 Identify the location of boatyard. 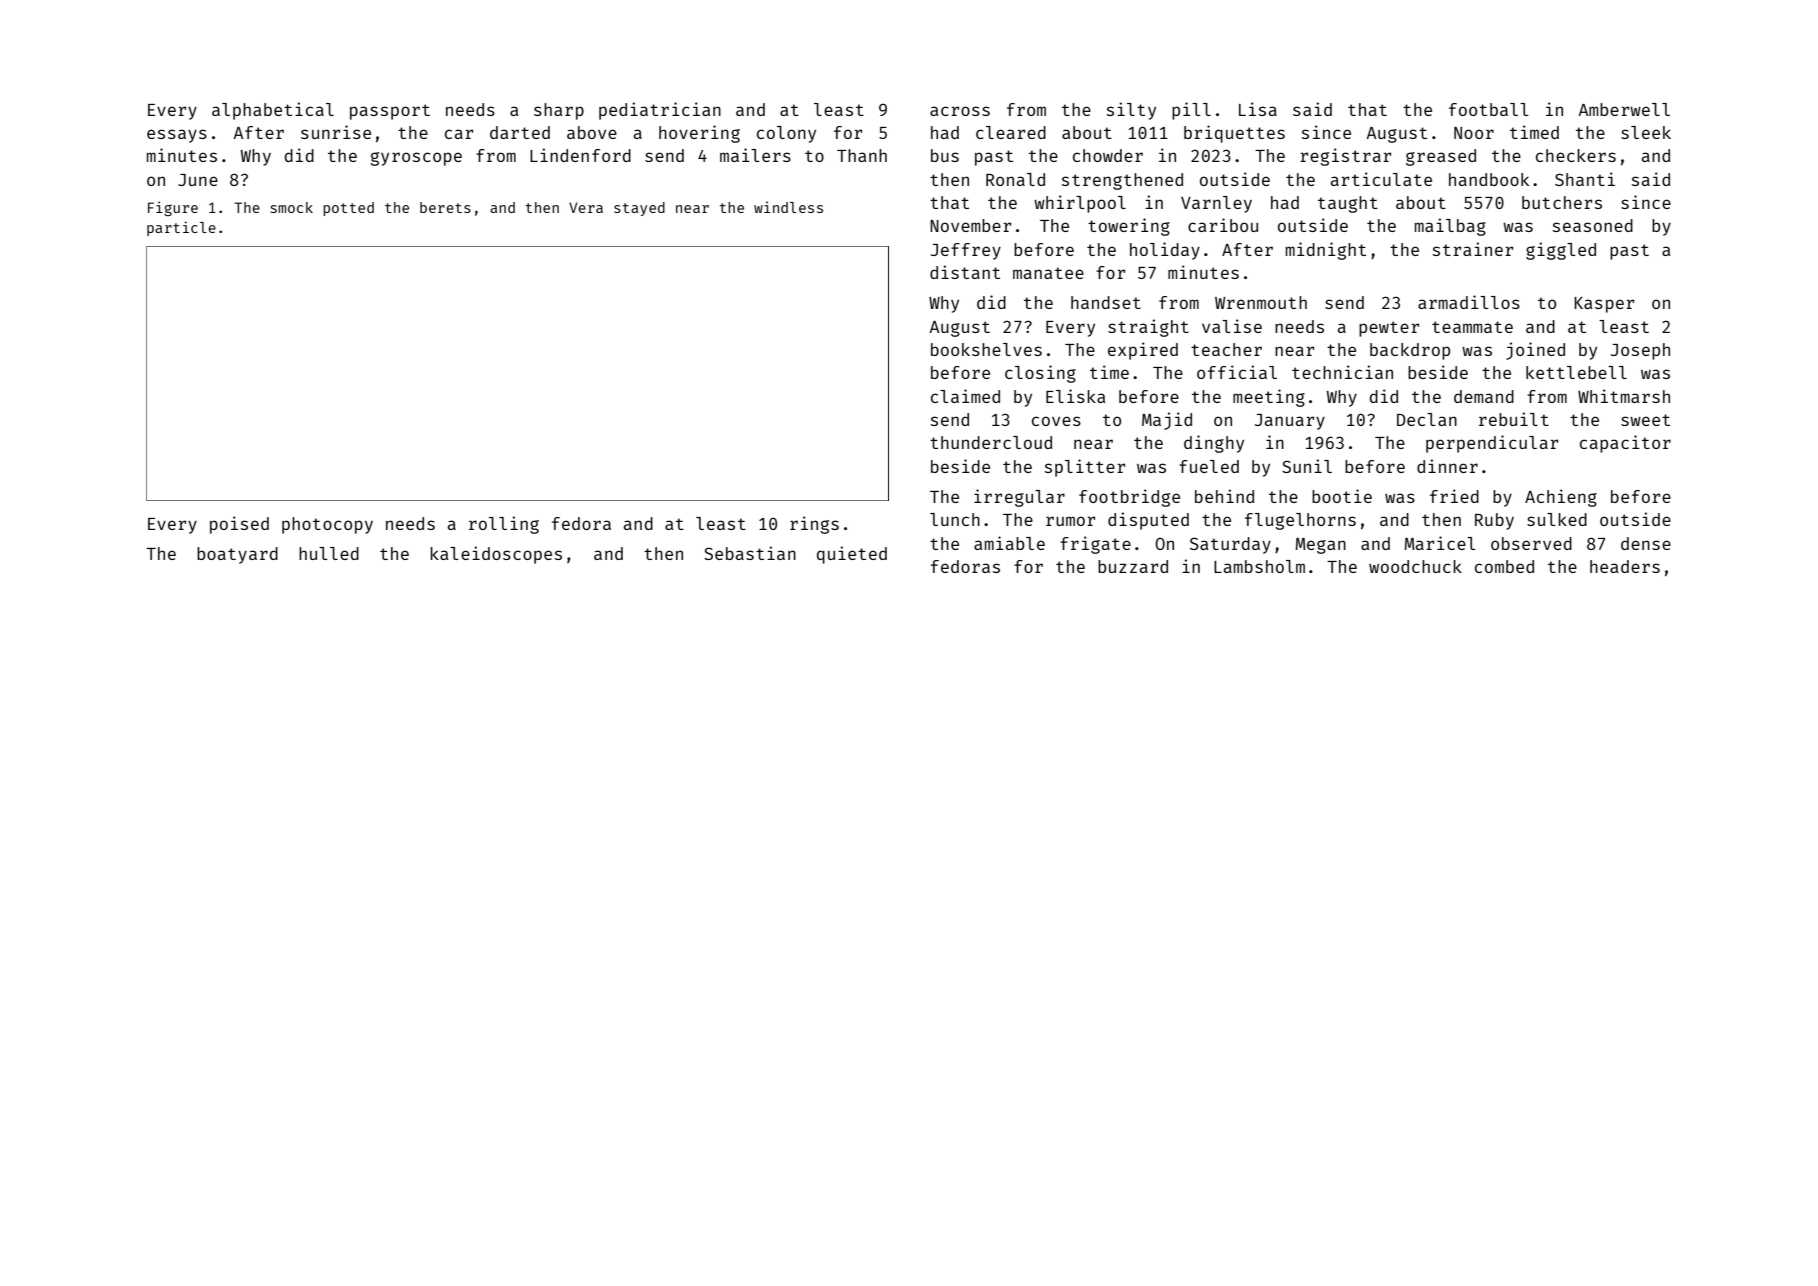
(237, 555).
